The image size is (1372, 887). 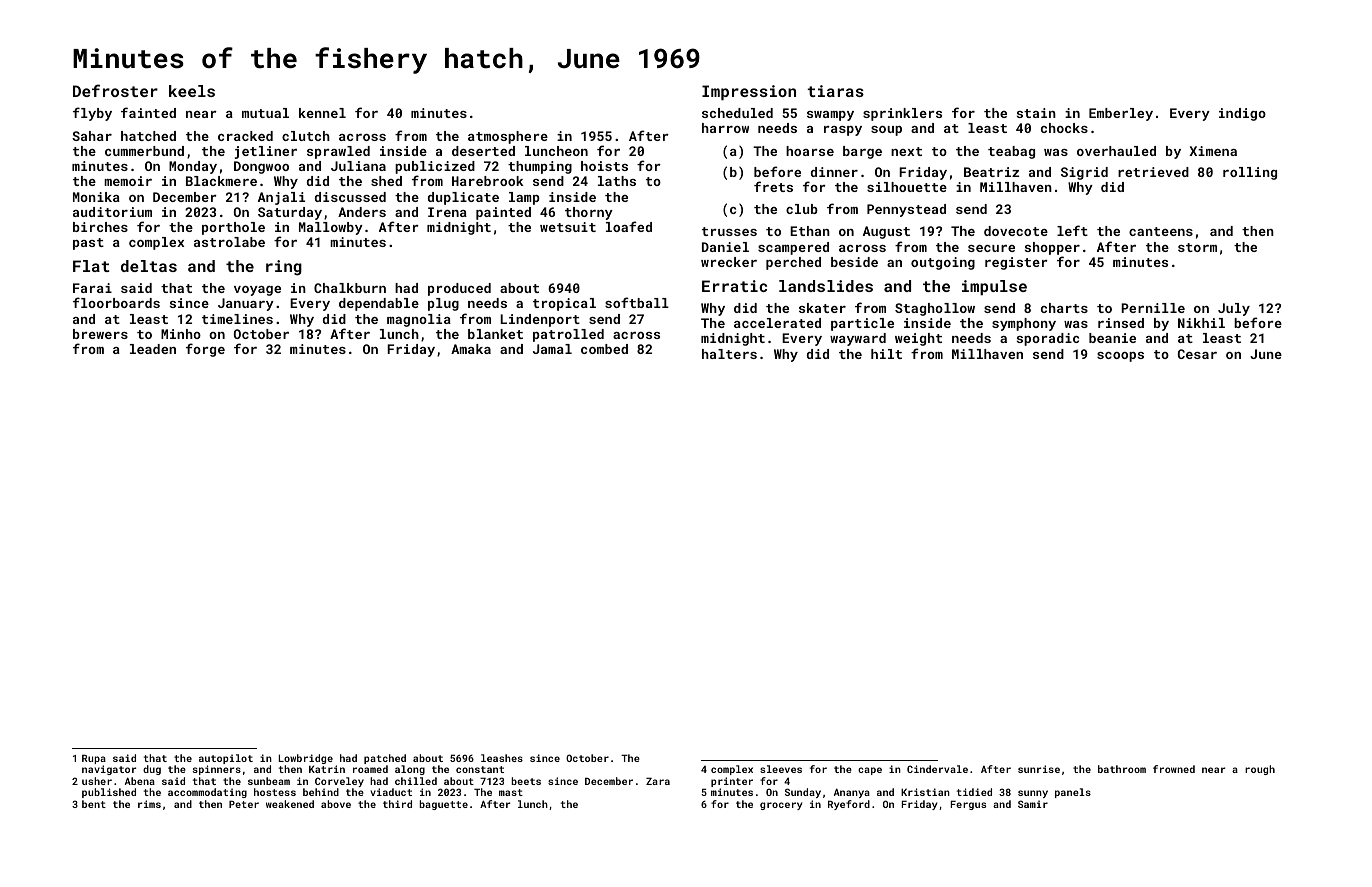 What do you see at coordinates (822, 308) in the page?
I see `skater` at bounding box center [822, 308].
